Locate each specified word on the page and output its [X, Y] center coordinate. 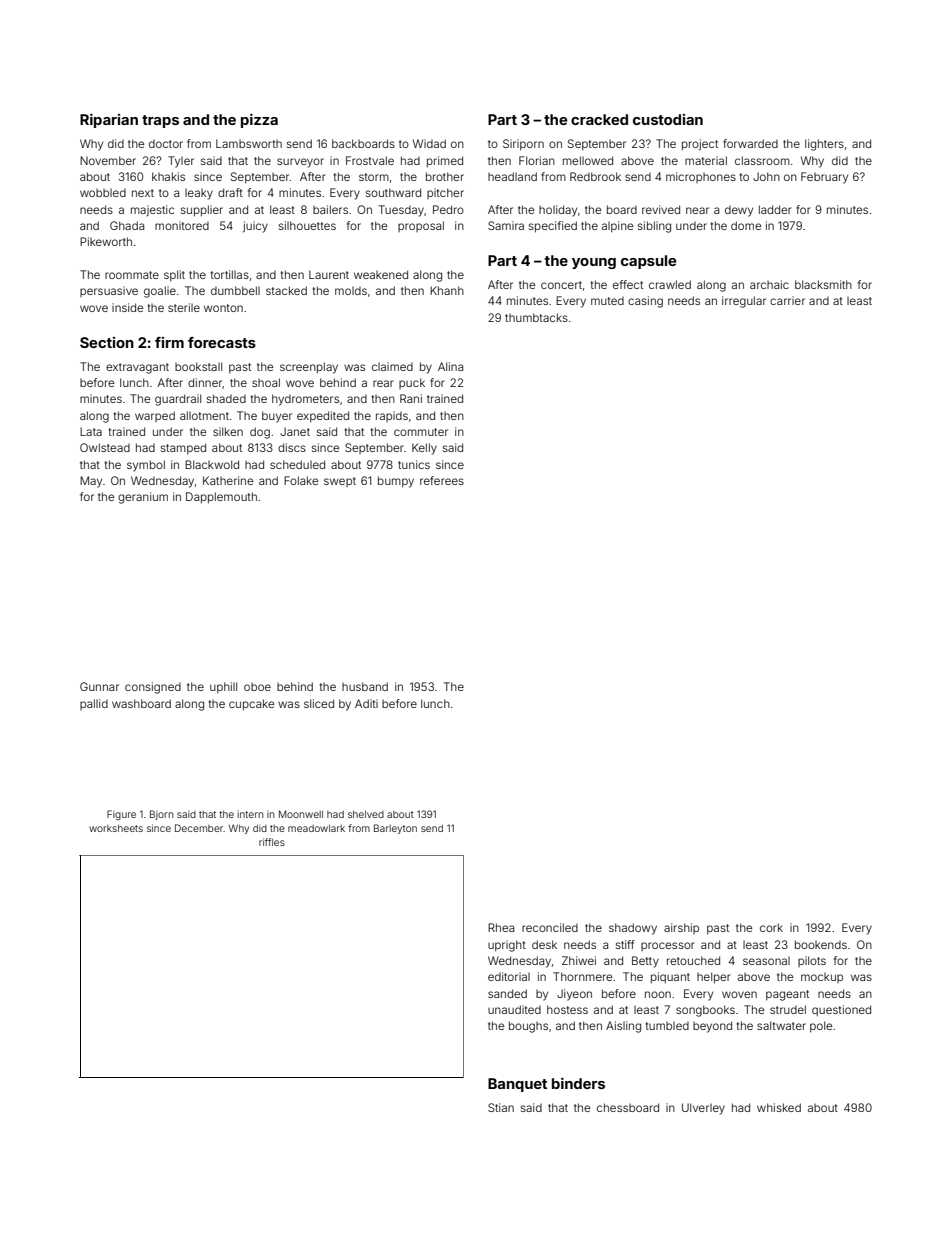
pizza [259, 121]
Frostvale [370, 160]
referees [442, 480]
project [700, 145]
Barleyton [395, 829]
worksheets [116, 828]
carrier [787, 300]
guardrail [178, 400]
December [199, 828]
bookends [821, 944]
